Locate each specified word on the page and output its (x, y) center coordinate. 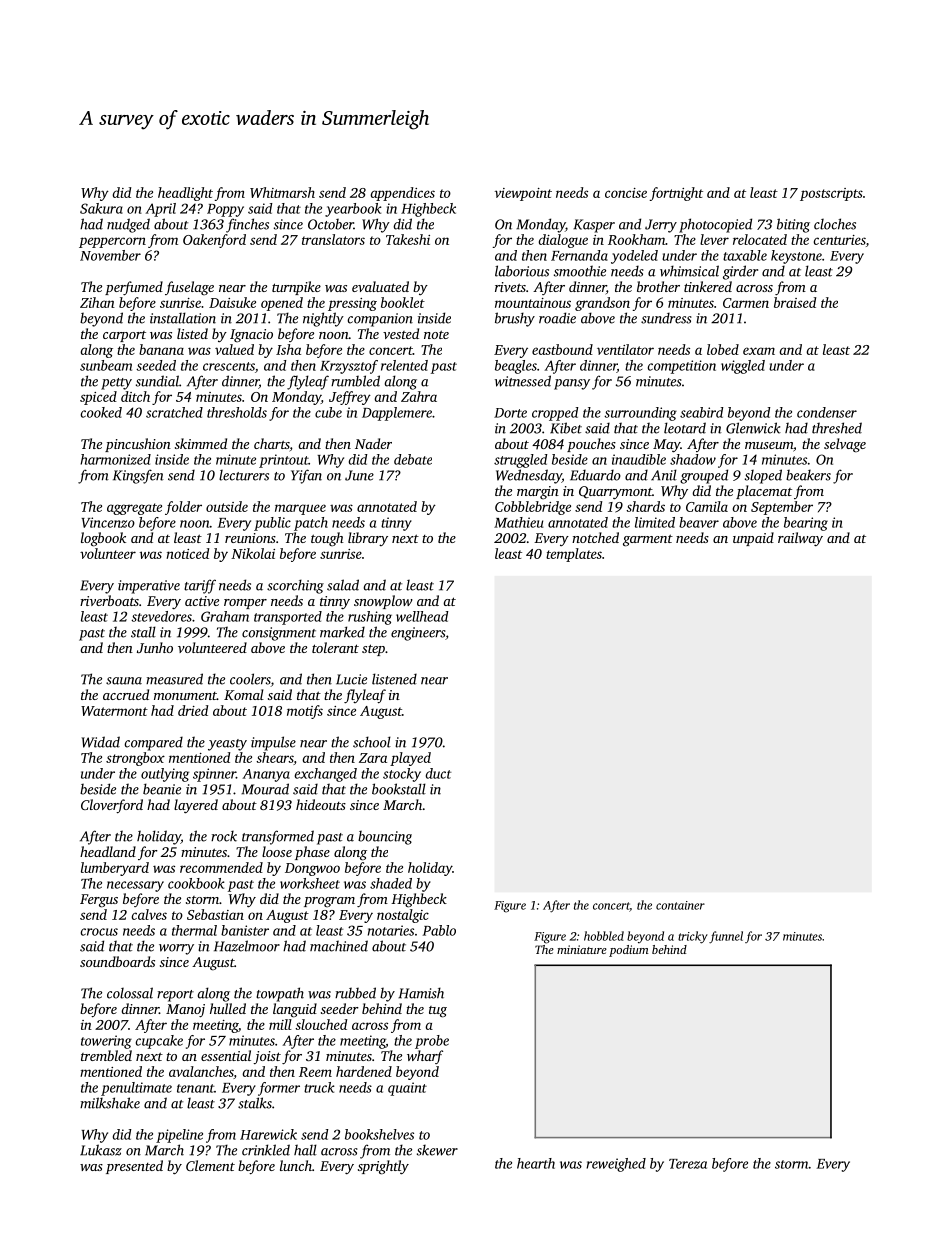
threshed (837, 428)
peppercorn (112, 242)
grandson (602, 304)
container (680, 905)
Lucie (351, 679)
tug (438, 1012)
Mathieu (519, 522)
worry (176, 949)
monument (185, 696)
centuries (840, 240)
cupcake (159, 1042)
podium (628, 951)
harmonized (115, 459)
